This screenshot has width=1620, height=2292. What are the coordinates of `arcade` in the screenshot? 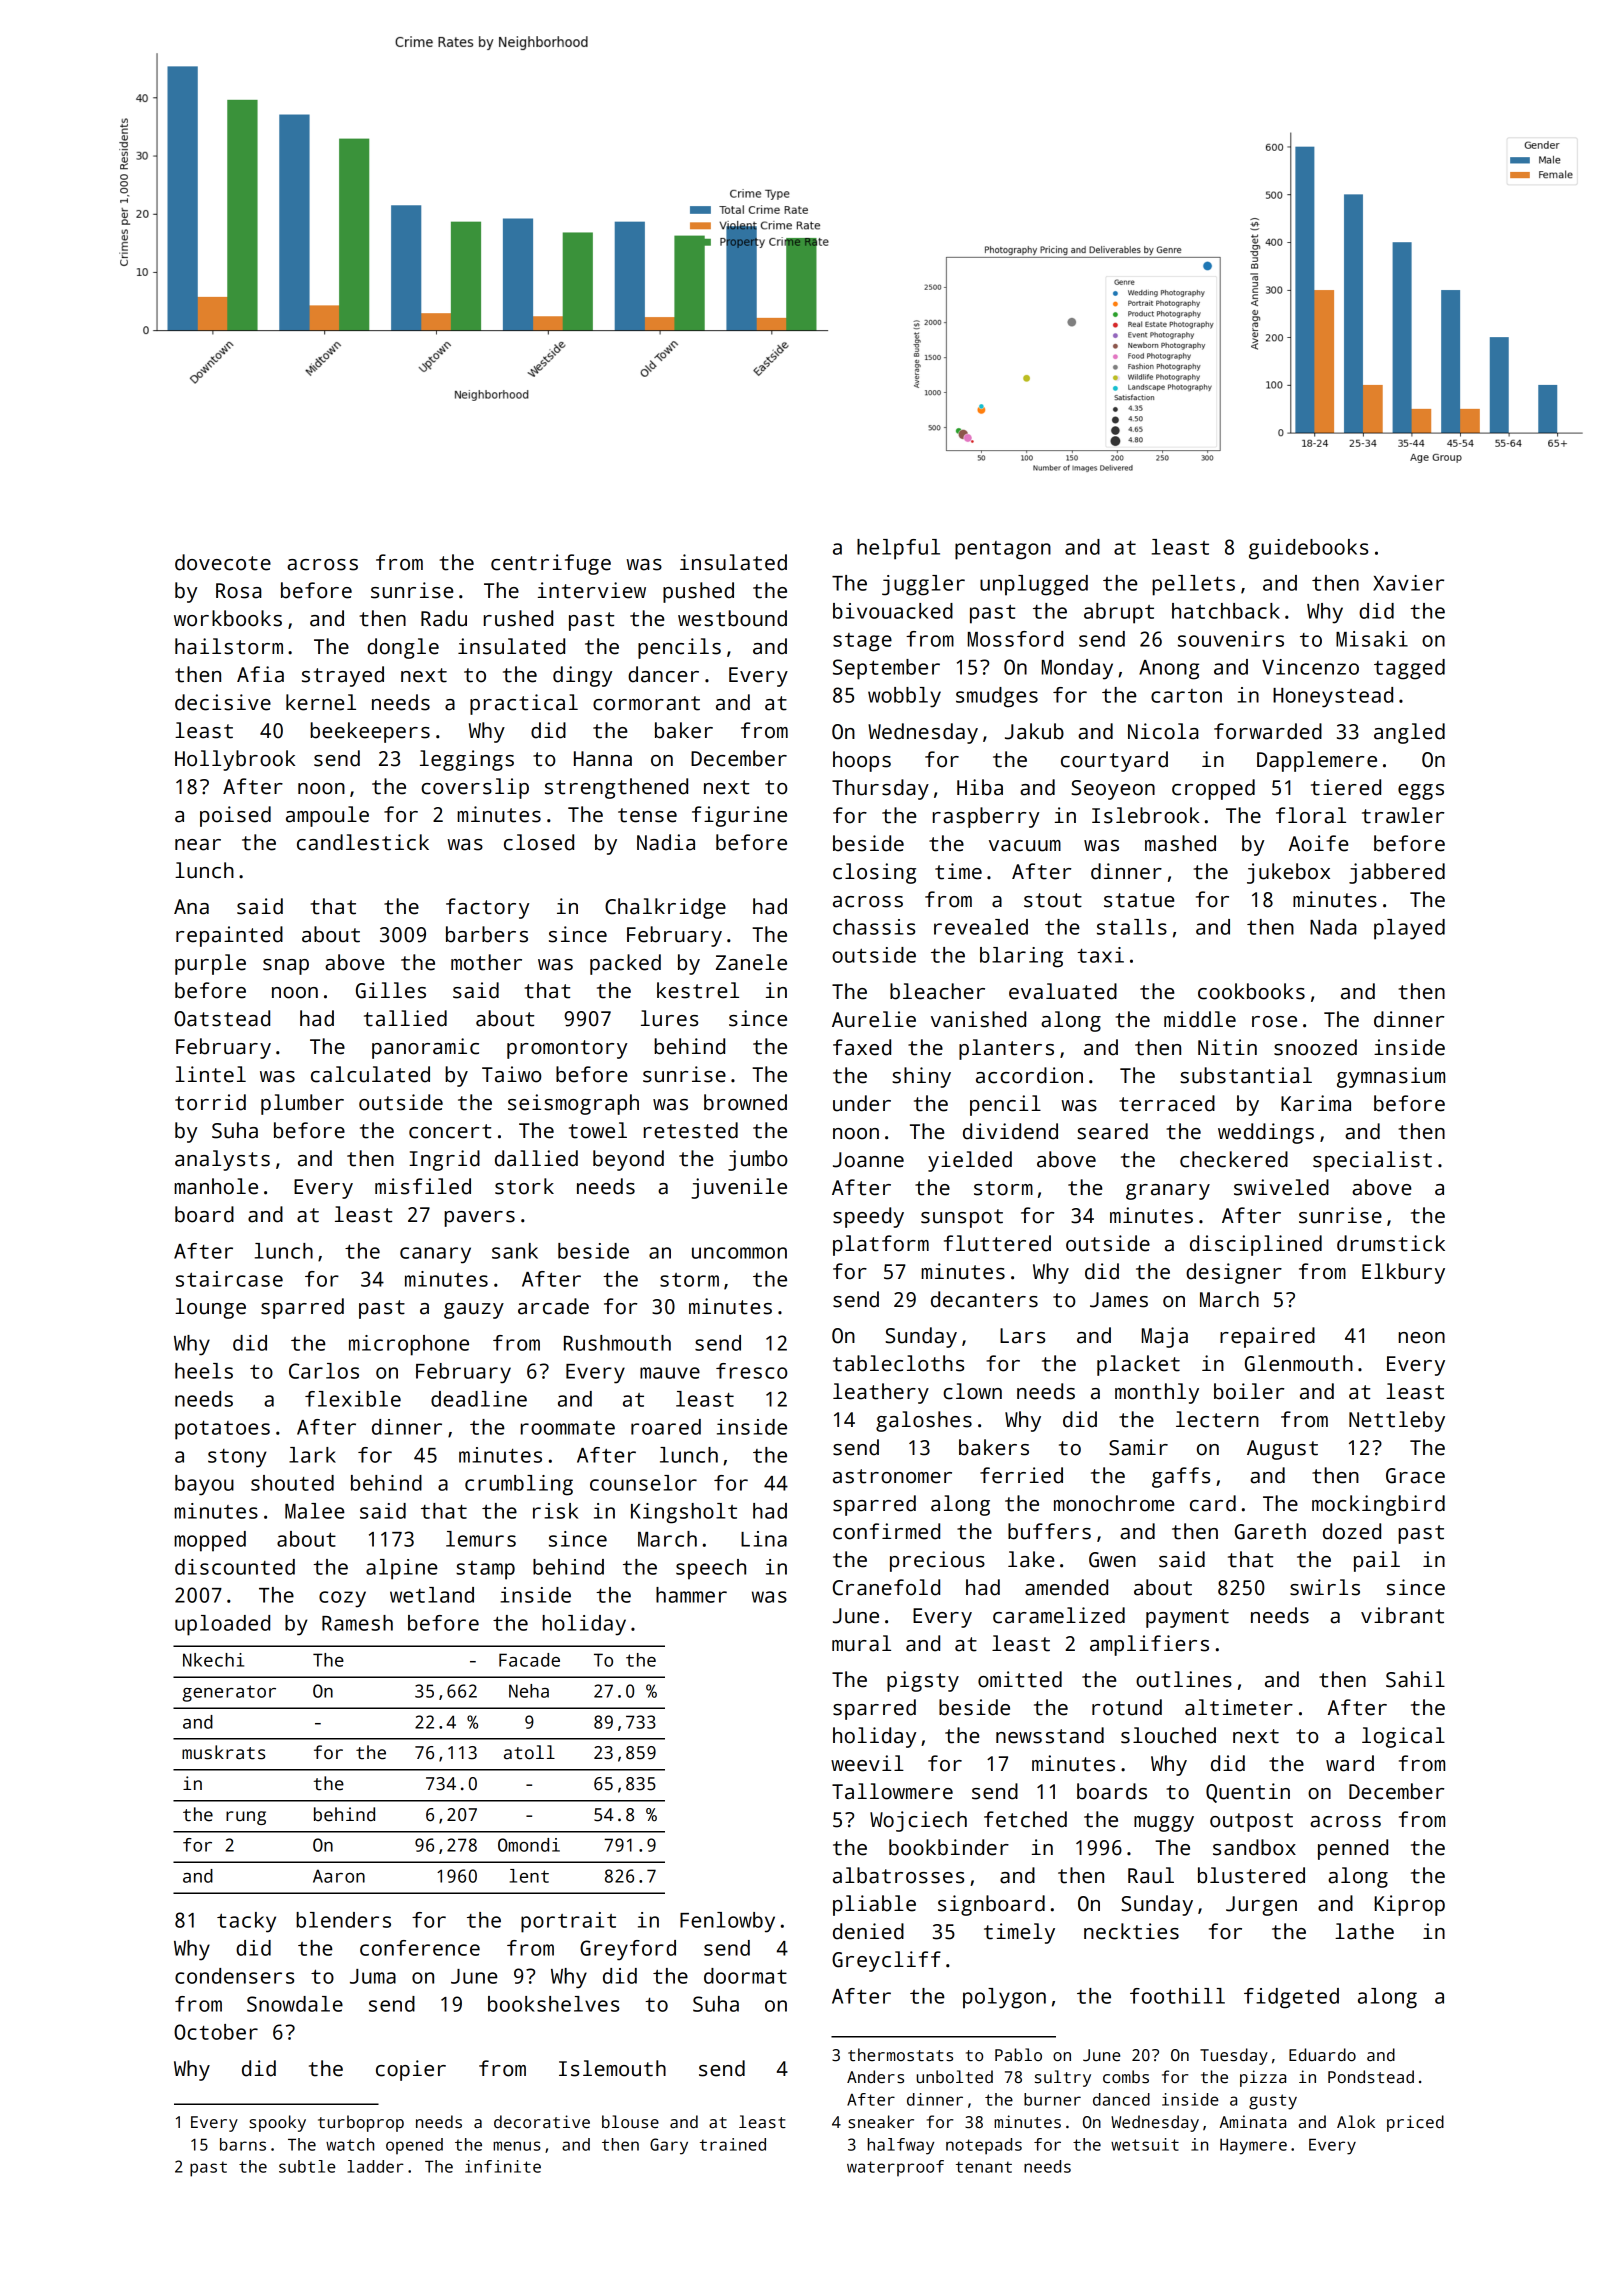 It's located at (553, 1306).
